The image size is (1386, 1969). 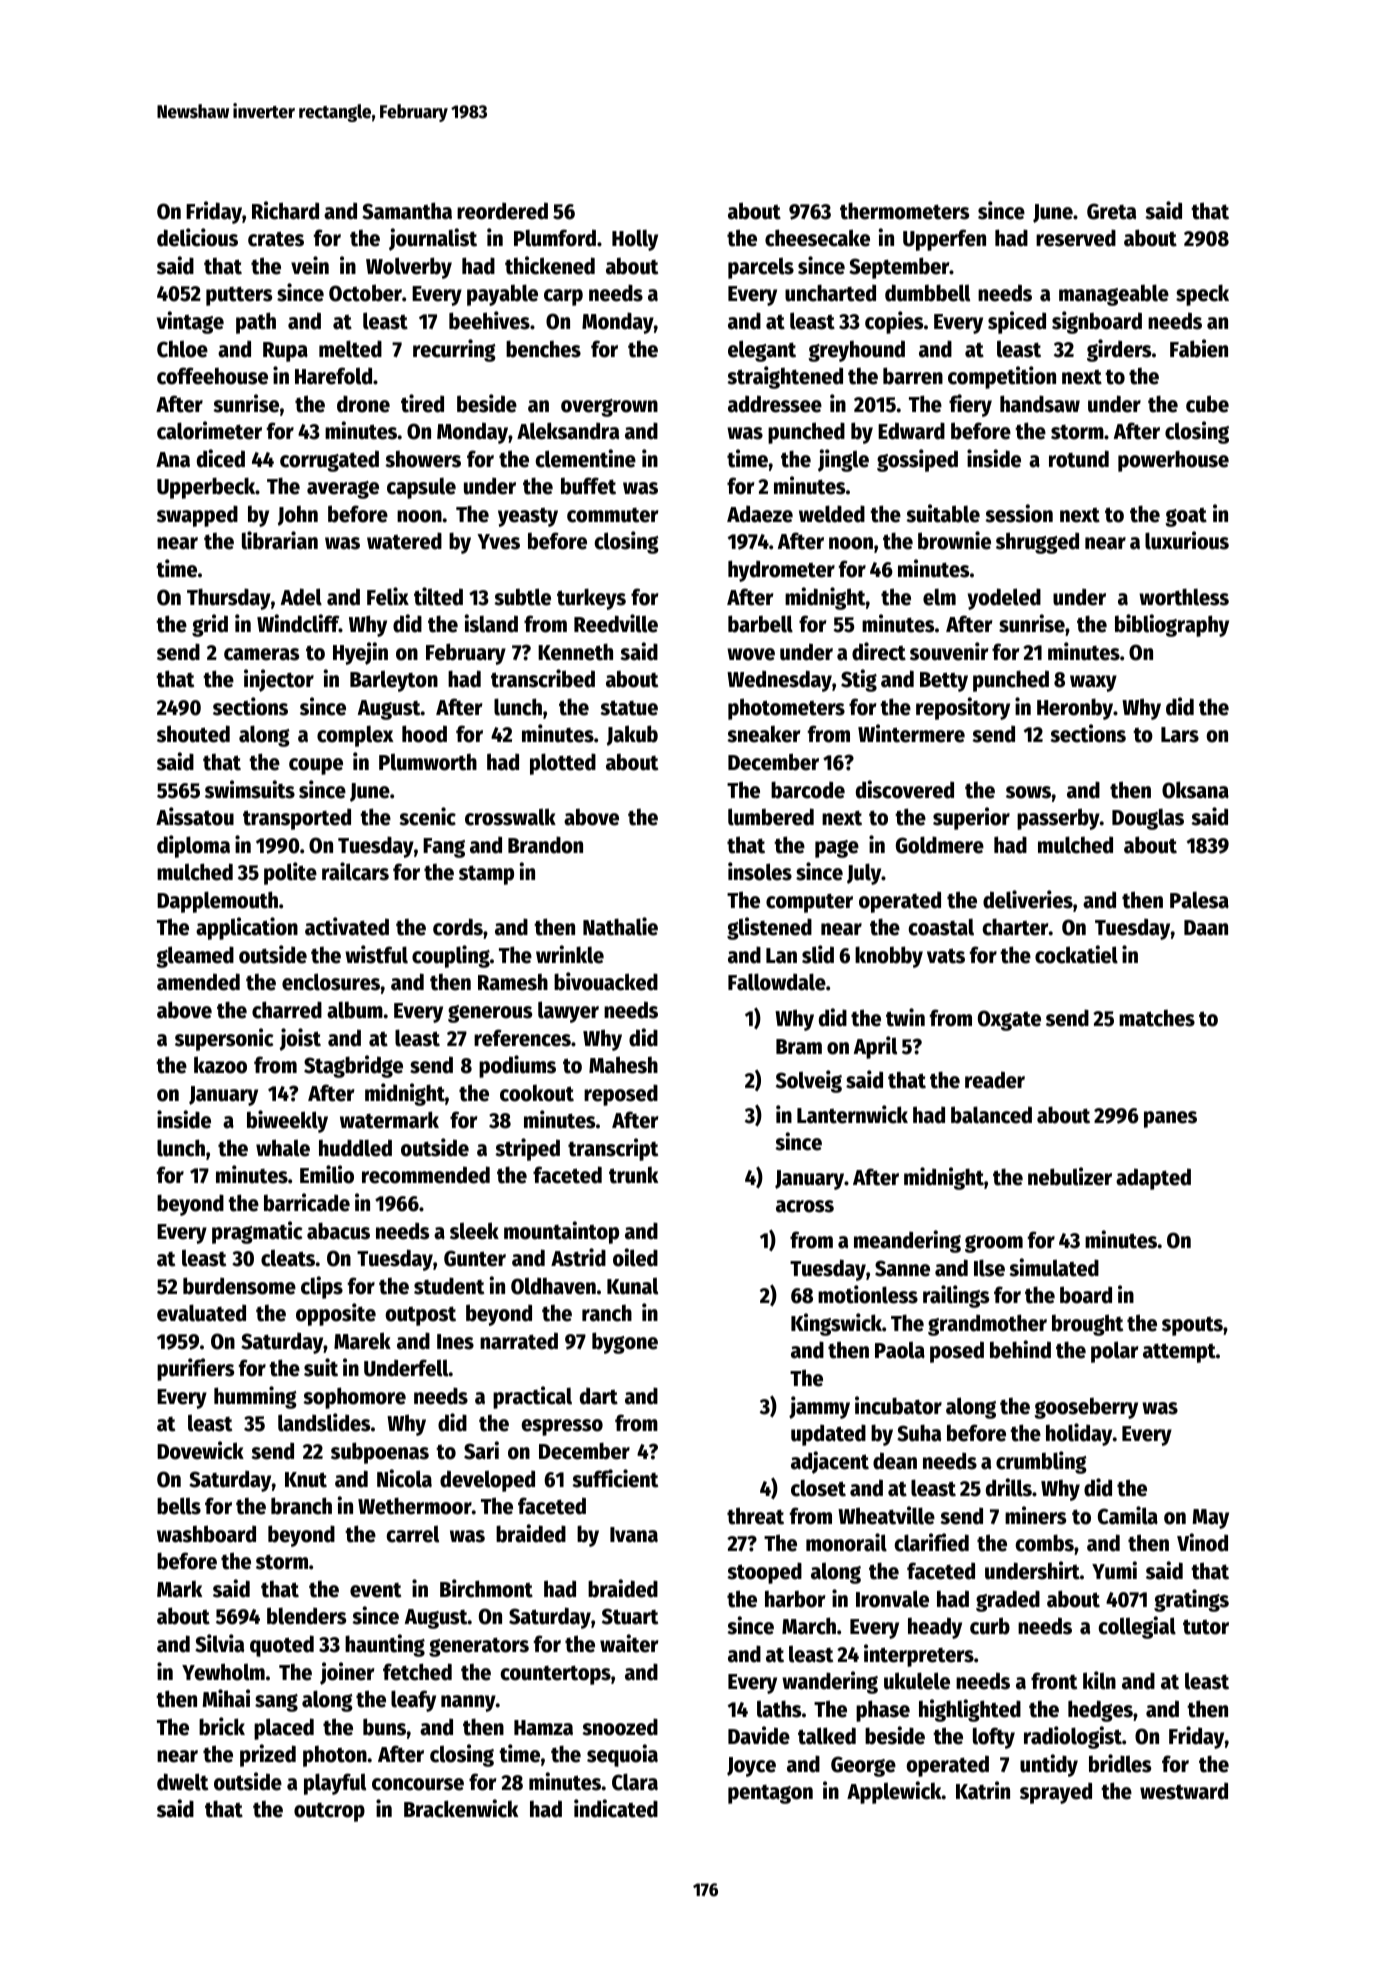 I want to click on Applewick, so click(x=894, y=1792).
